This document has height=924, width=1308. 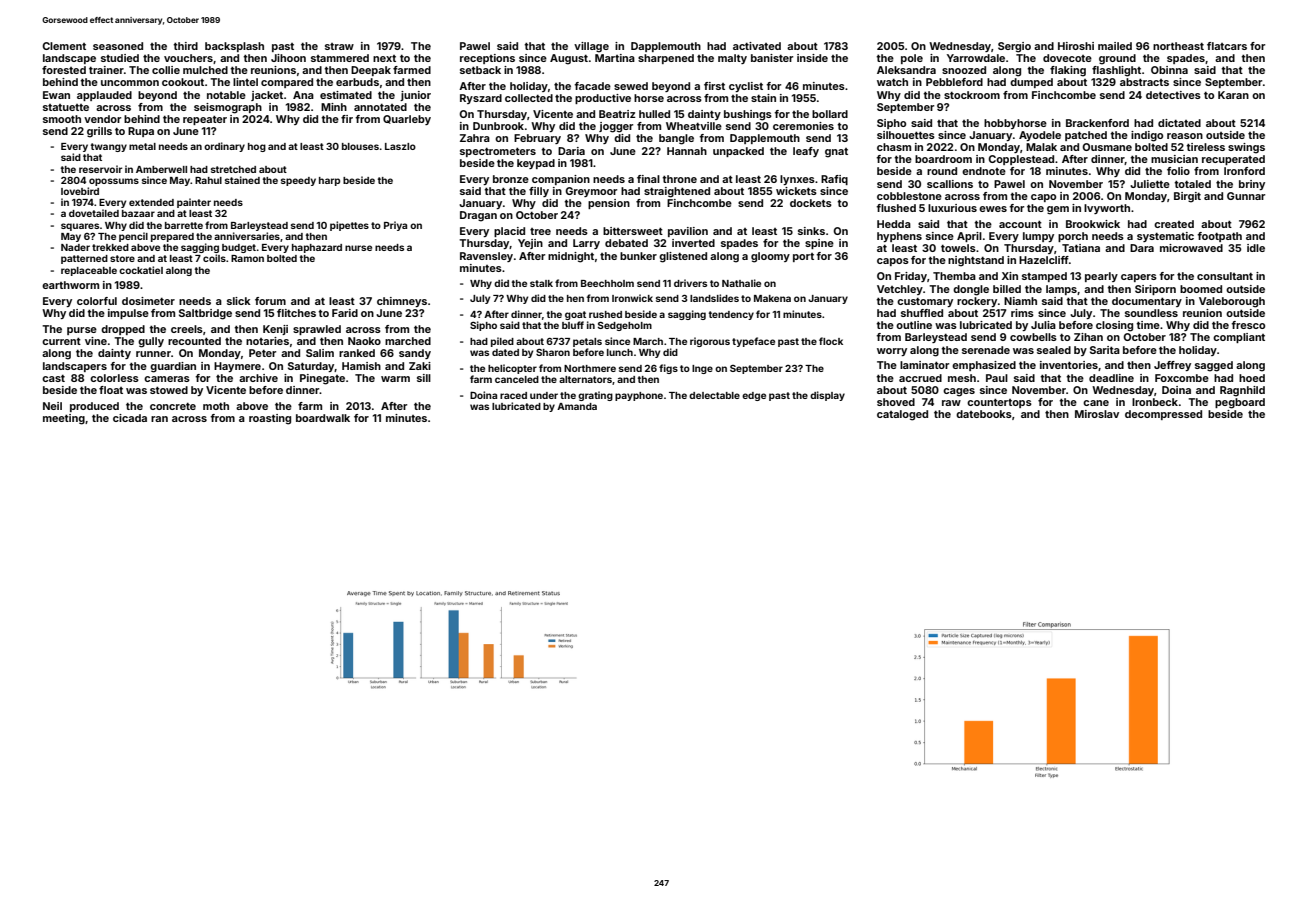 What do you see at coordinates (536, 164) in the document?
I see `keypad` at bounding box center [536, 164].
